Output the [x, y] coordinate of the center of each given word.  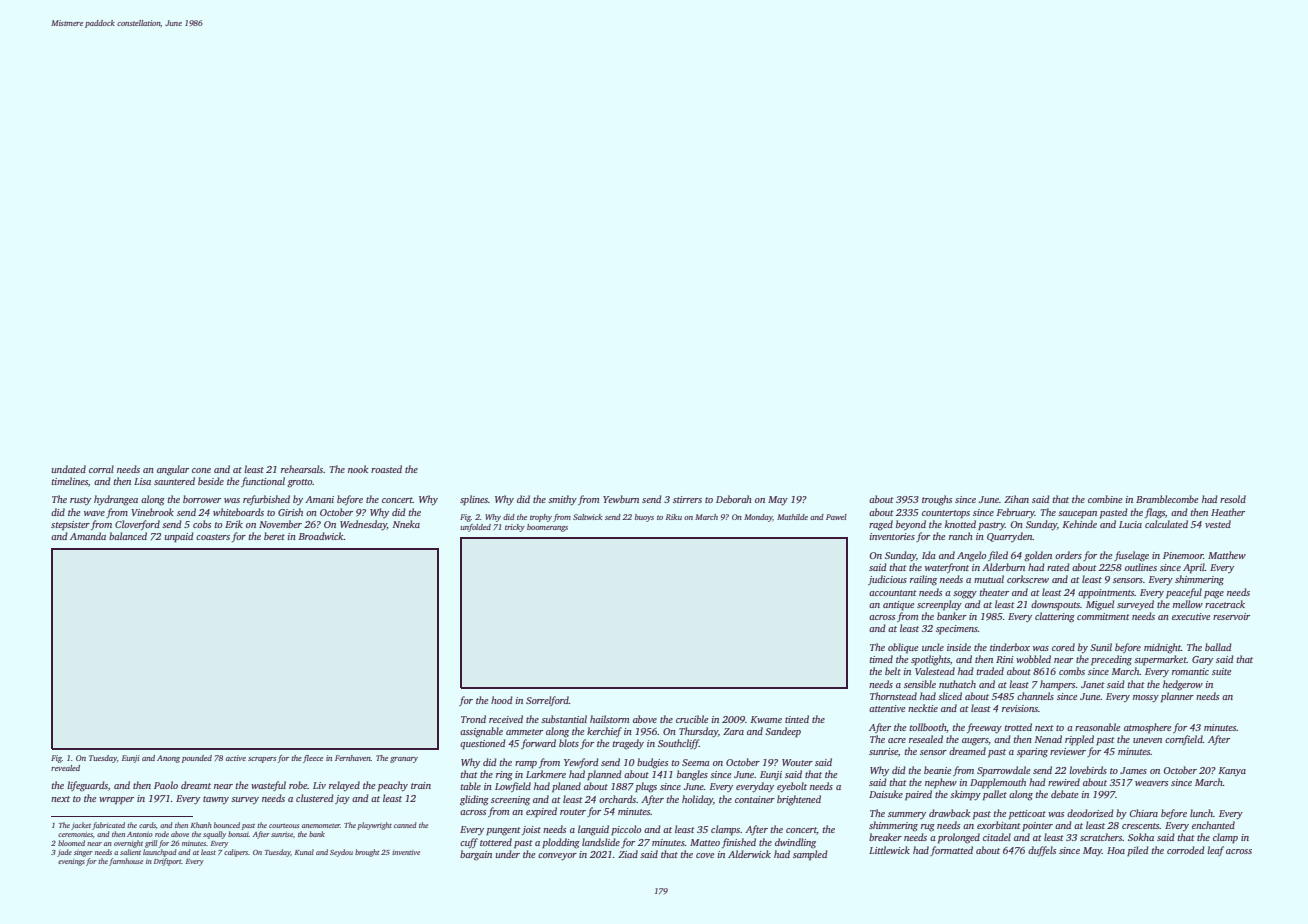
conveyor [557, 857]
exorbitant [999, 825]
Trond [473, 719]
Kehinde [1080, 524]
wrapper [116, 800]
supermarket [1160, 660]
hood [502, 700]
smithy [562, 500]
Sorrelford [547, 701]
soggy [965, 595]
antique [898, 606]
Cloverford [137, 525]
